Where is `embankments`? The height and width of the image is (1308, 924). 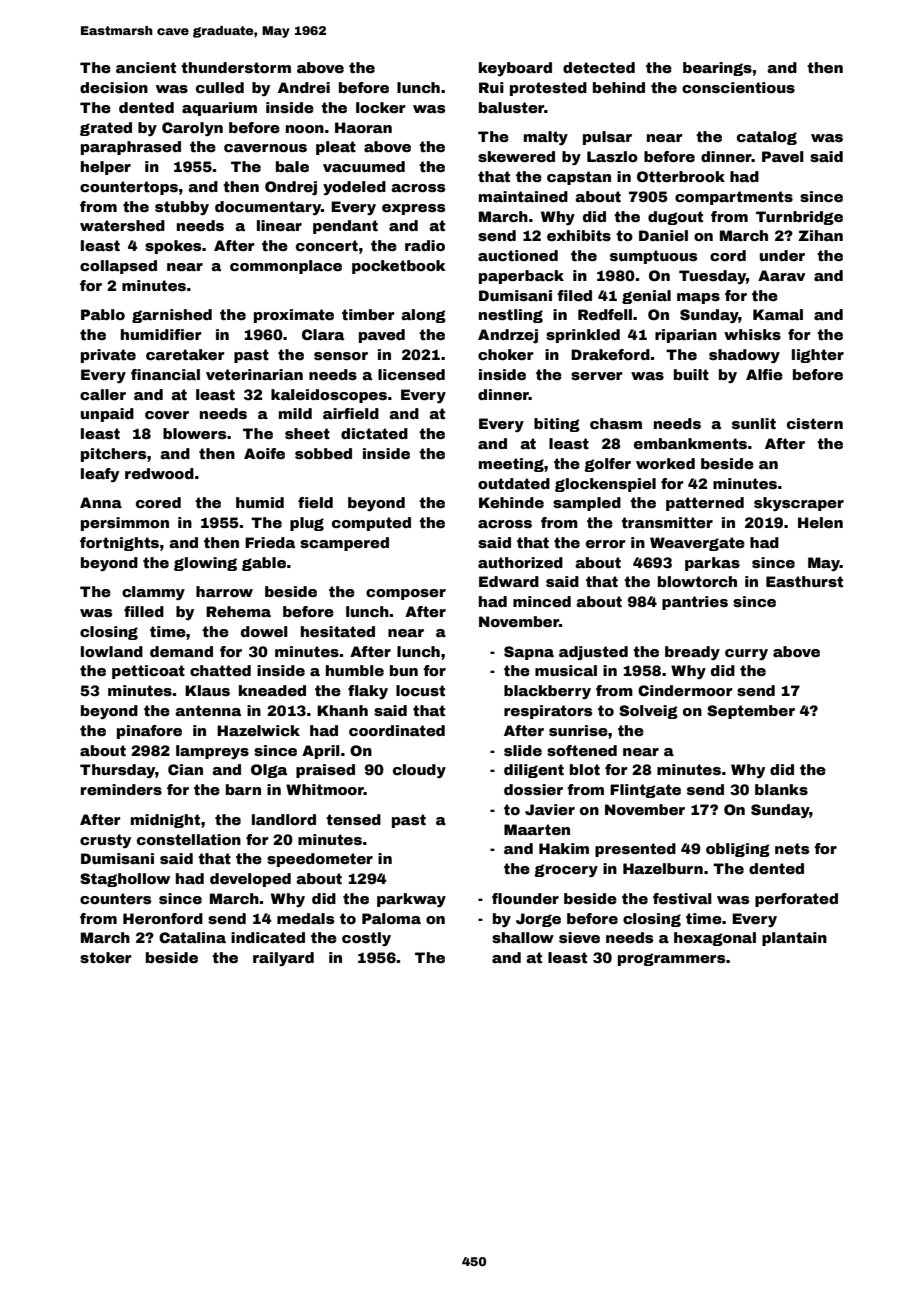
embankments is located at coordinates (690, 443).
